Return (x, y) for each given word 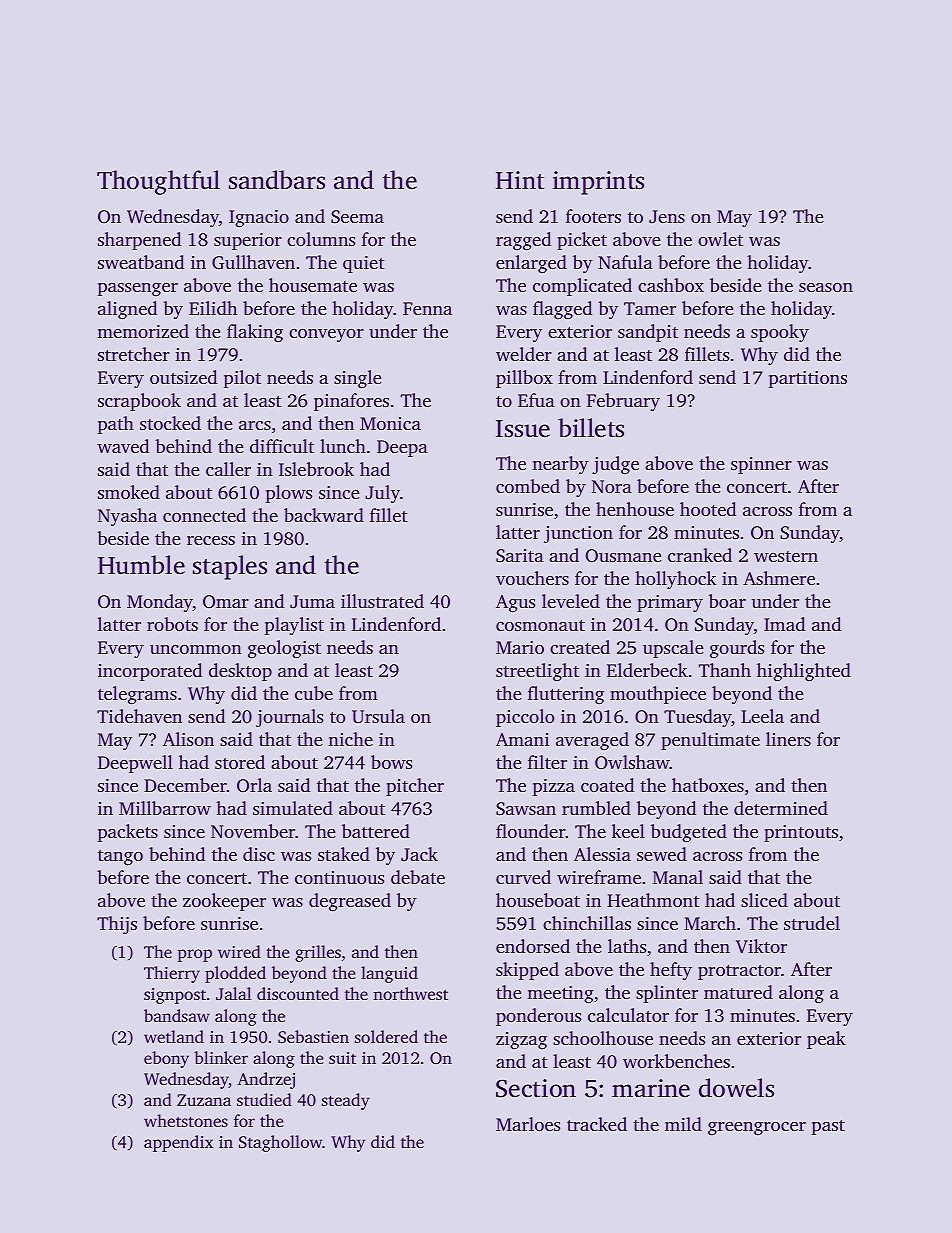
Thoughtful (158, 182)
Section (536, 1088)
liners (788, 739)
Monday (160, 603)
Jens (667, 217)
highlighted (804, 672)
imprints (598, 183)
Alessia (602, 854)
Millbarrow (165, 808)
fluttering (566, 695)
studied (264, 1099)
